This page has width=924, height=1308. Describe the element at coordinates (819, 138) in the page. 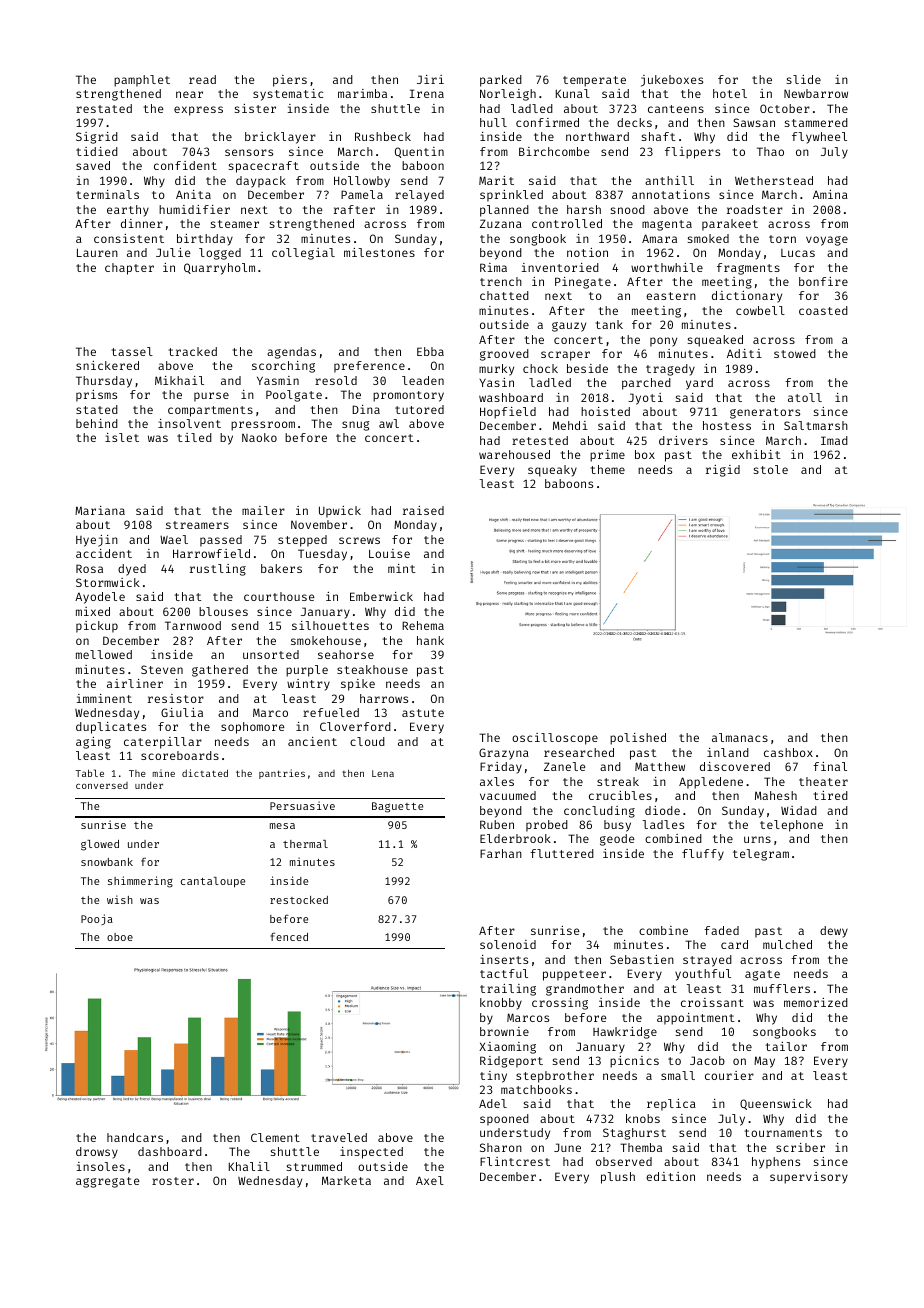

I see `flywheel` at that location.
